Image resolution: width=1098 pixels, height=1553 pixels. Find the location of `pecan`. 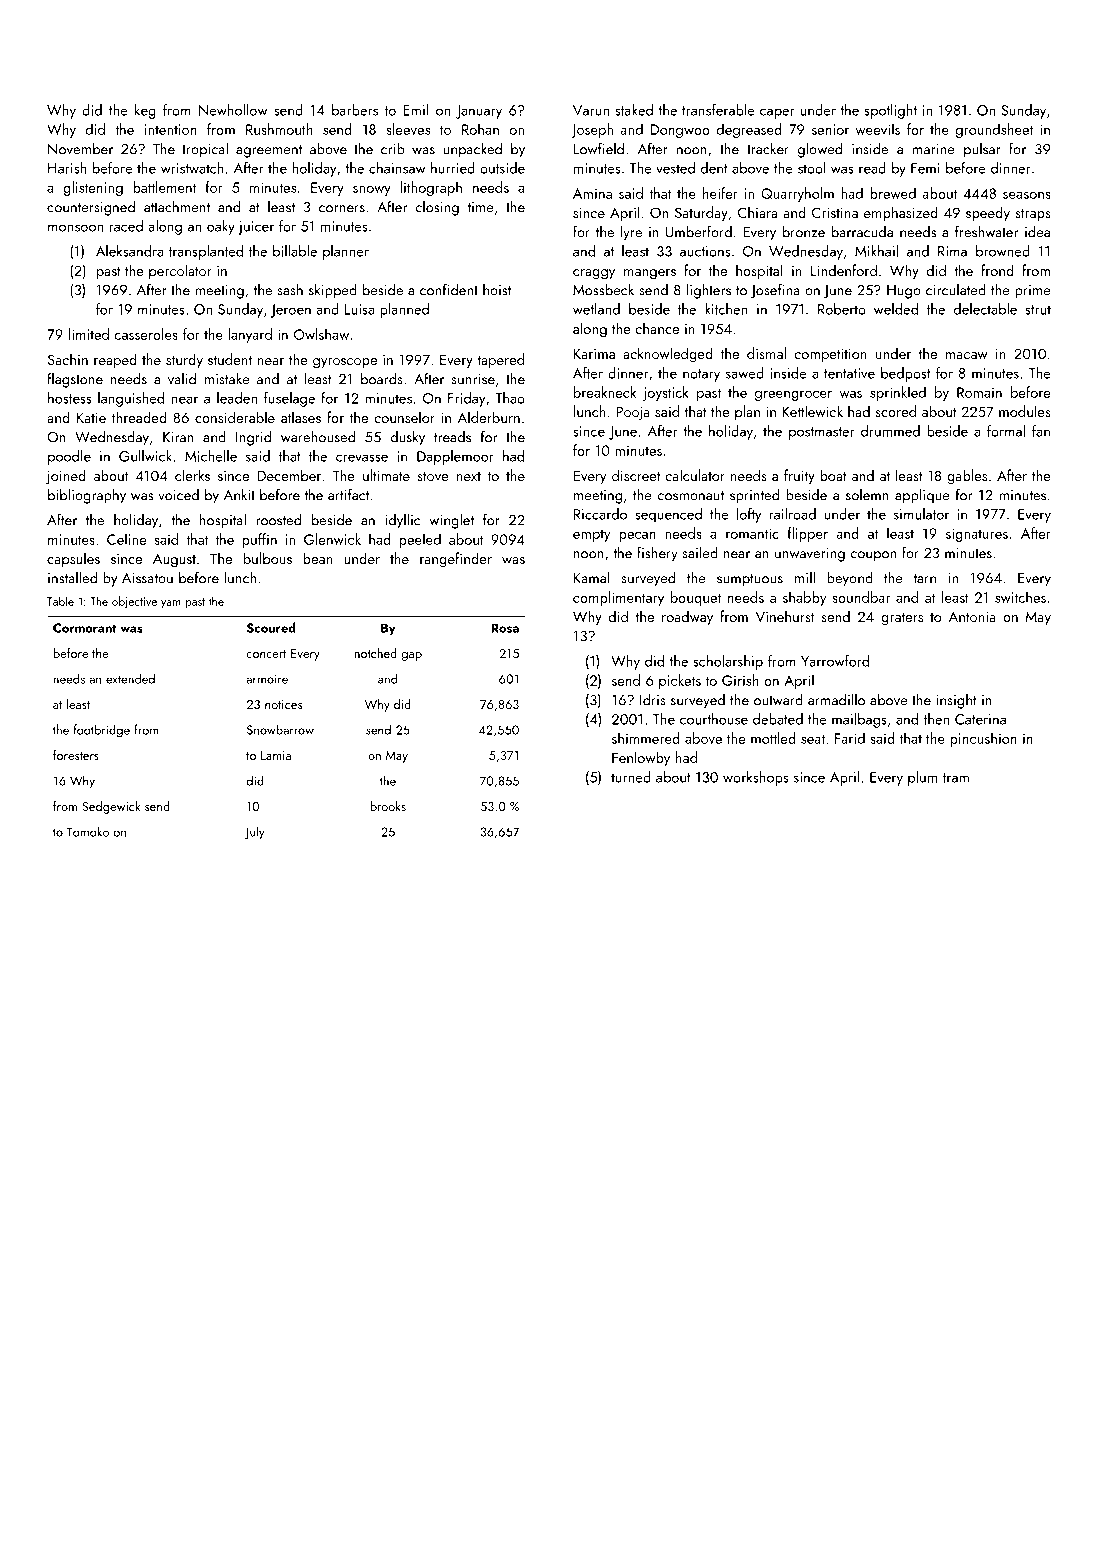

pecan is located at coordinates (637, 537).
